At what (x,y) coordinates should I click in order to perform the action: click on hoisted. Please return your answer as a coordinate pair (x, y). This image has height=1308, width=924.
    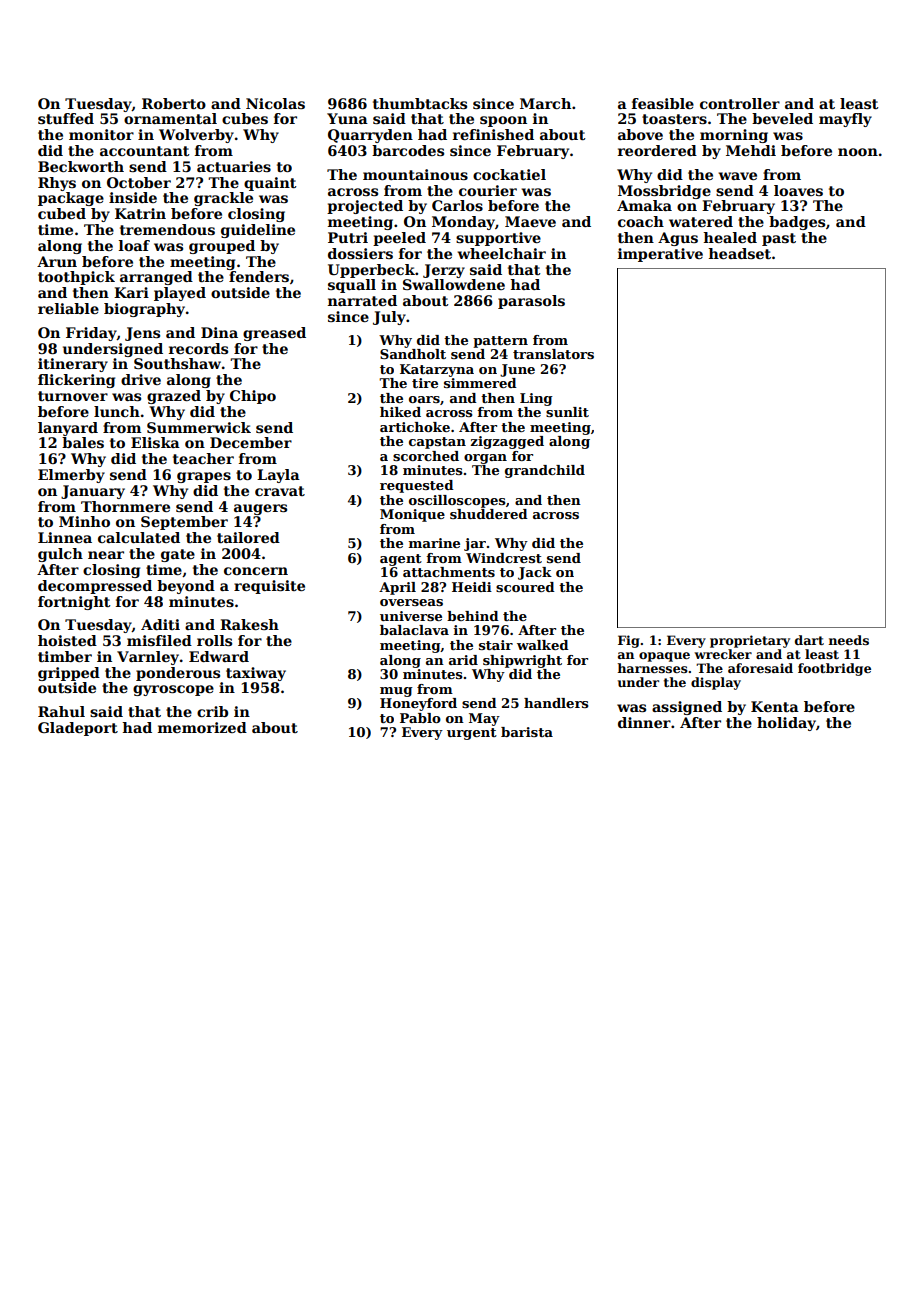
    Looking at the image, I should click on (67, 640).
